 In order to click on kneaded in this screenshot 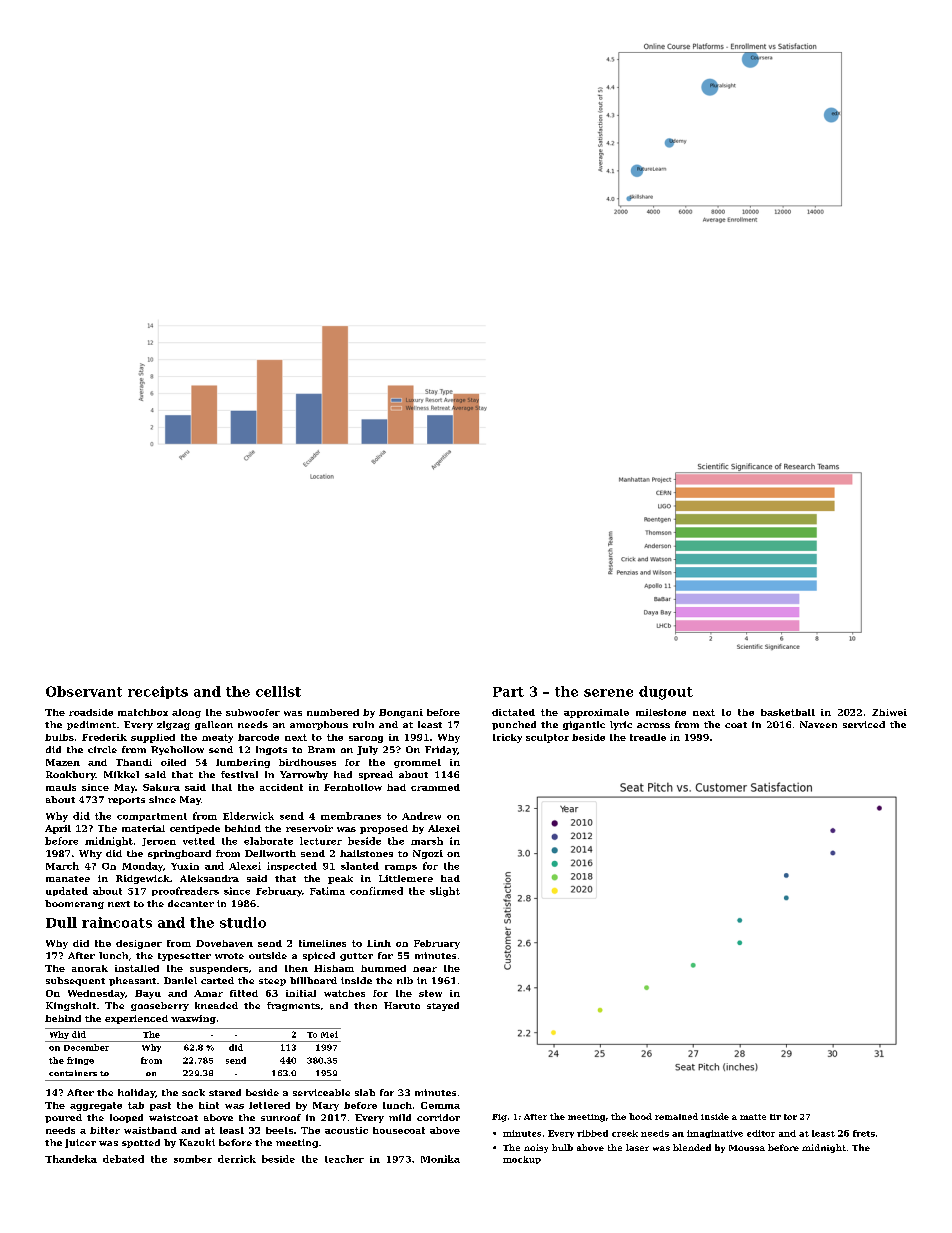, I will do `click(216, 1005)`.
